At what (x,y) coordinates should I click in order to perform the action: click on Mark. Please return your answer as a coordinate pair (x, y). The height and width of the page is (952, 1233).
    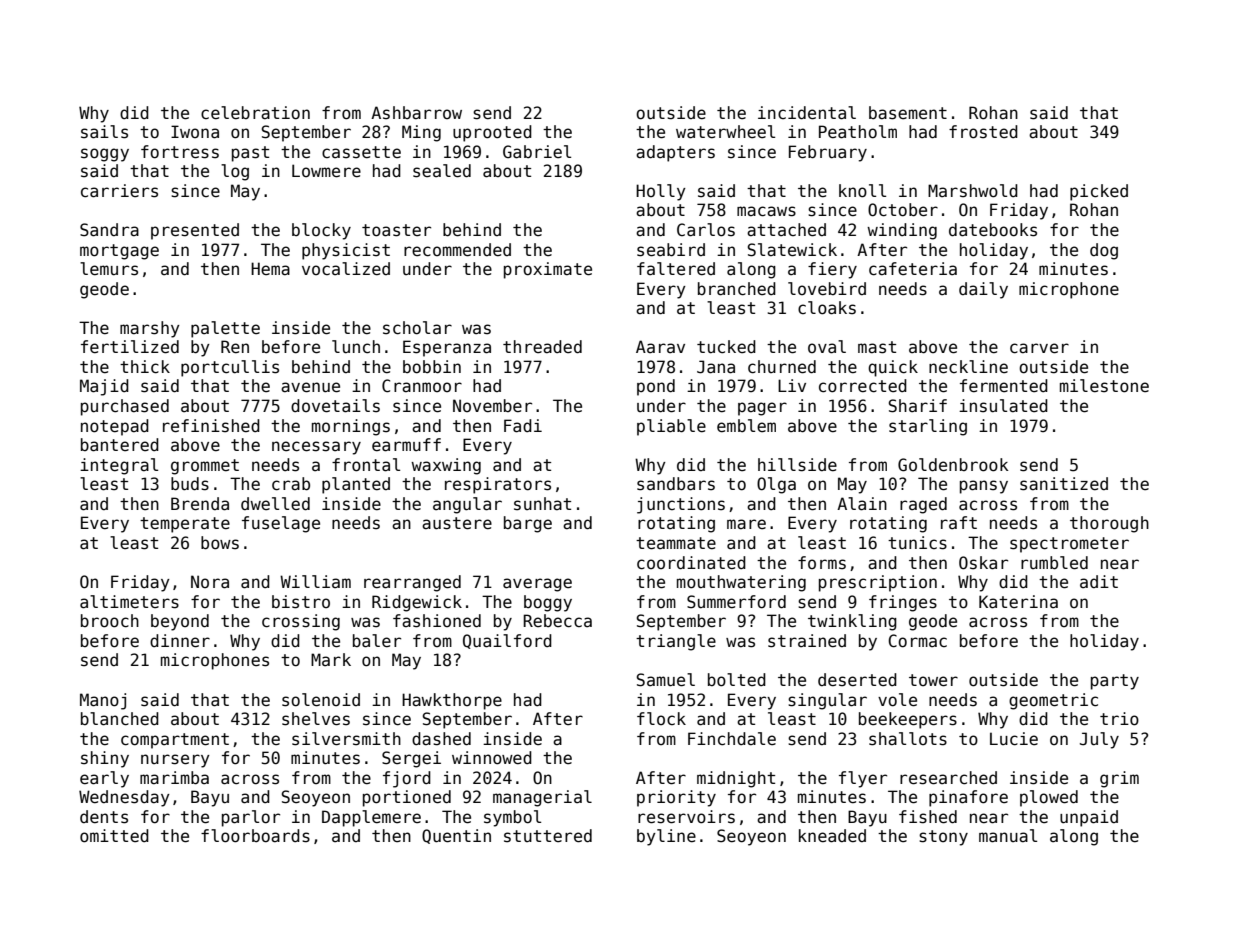
    Looking at the image, I should click on (331, 660).
